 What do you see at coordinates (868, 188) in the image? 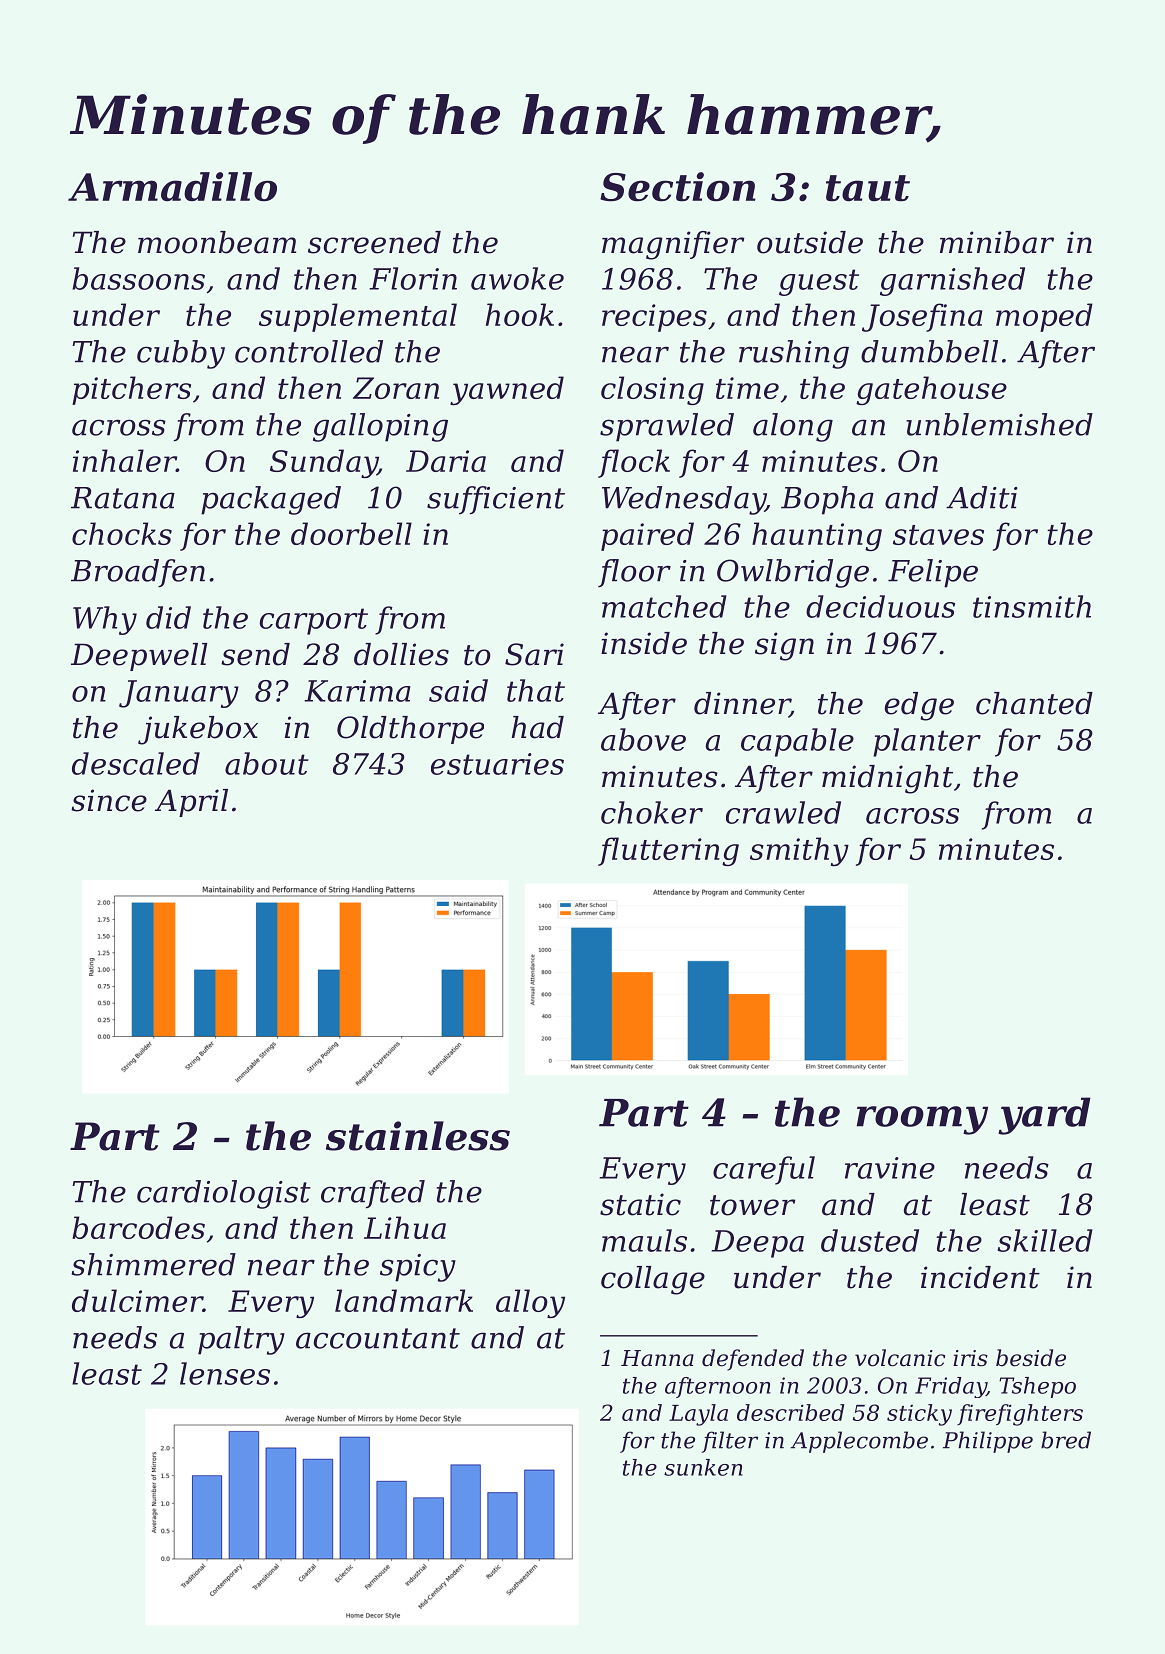
I see `taut` at bounding box center [868, 188].
